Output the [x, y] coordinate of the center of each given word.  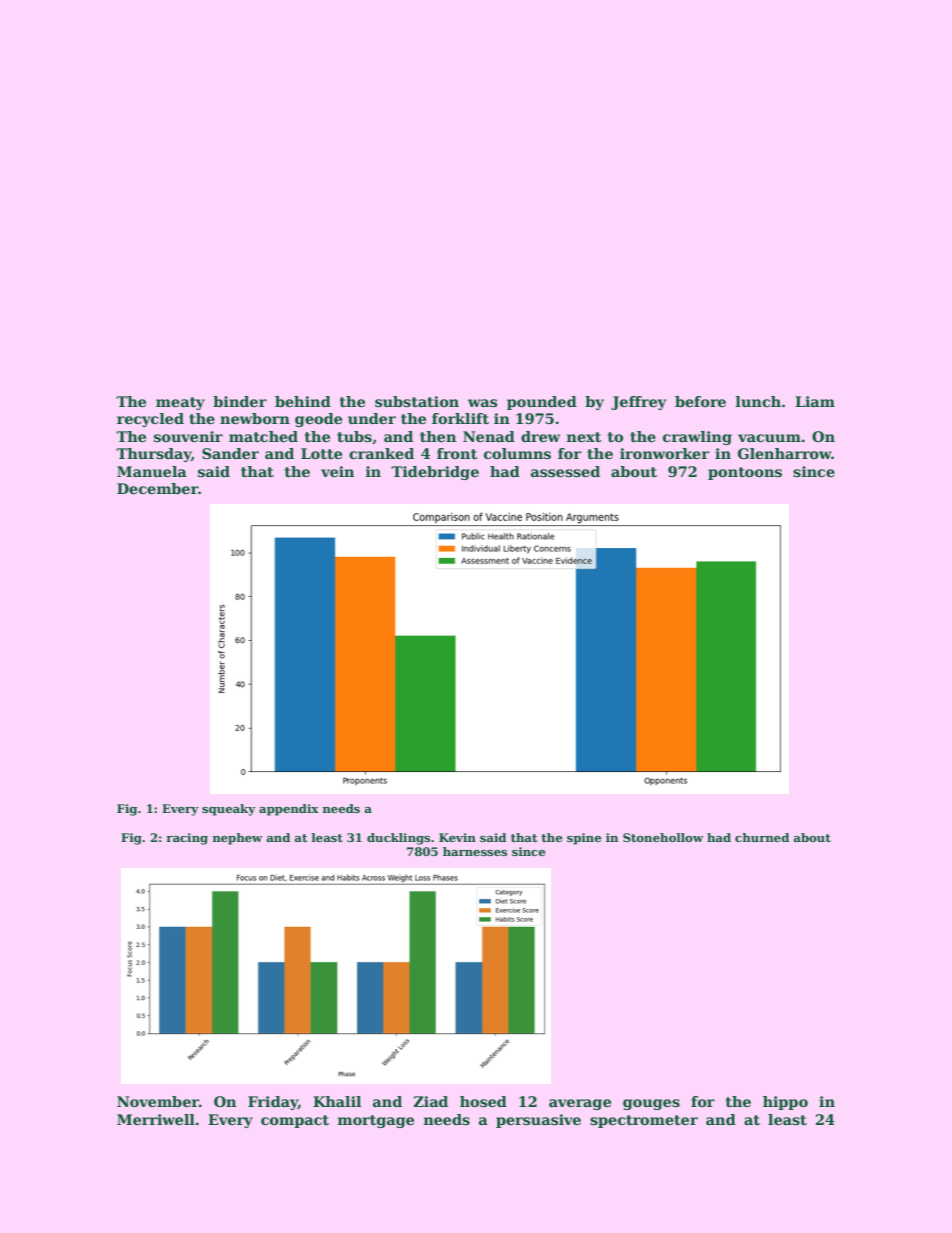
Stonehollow [663, 837]
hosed [483, 1101]
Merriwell [156, 1119]
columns [517, 453]
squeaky [229, 810]
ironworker [664, 453]
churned [762, 837]
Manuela [152, 471]
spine [584, 839]
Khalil [337, 1101]
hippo [785, 1103]
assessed [565, 471]
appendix [289, 810]
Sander [230, 453]
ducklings [398, 839]
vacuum [769, 438]
